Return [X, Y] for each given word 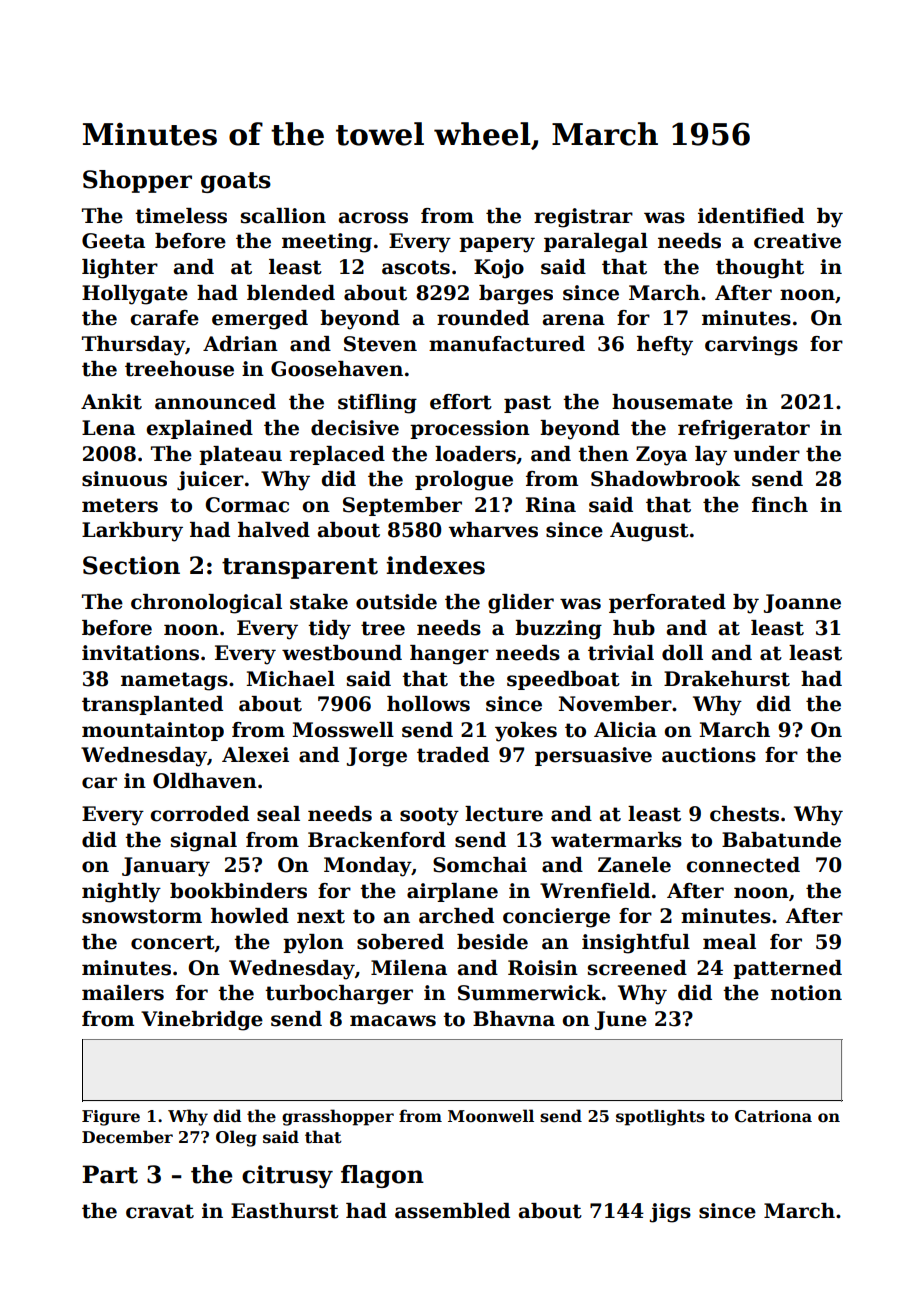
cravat [160, 1211]
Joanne [802, 603]
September [402, 506]
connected [743, 865]
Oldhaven [205, 781]
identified [751, 216]
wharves [493, 530]
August [649, 532]
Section [131, 565]
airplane [452, 892]
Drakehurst [727, 679]
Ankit [111, 402]
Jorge [377, 757]
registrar [583, 218]
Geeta [113, 241]
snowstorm [142, 916]
